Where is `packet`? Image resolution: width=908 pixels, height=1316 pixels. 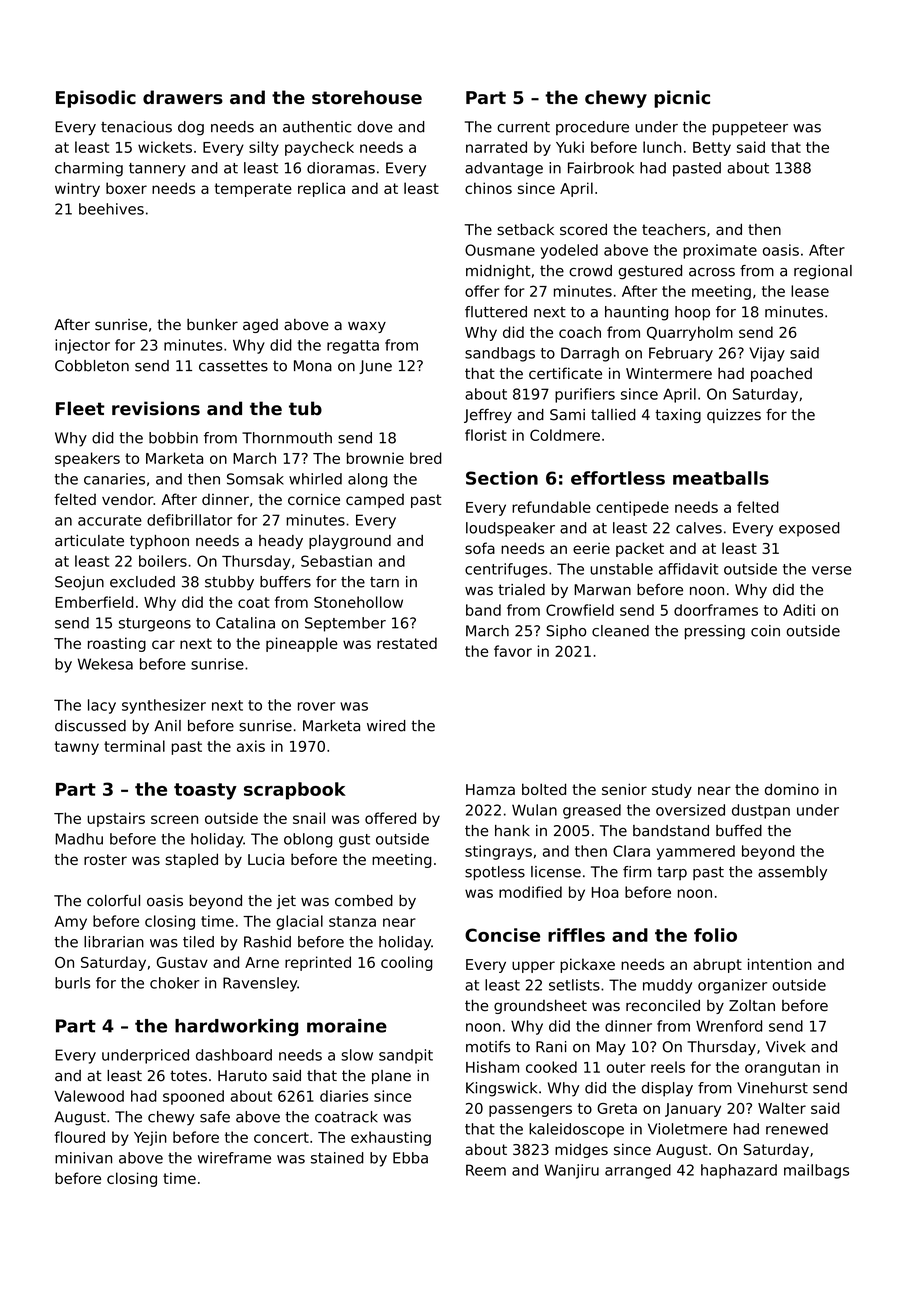 packet is located at coordinates (640, 549).
